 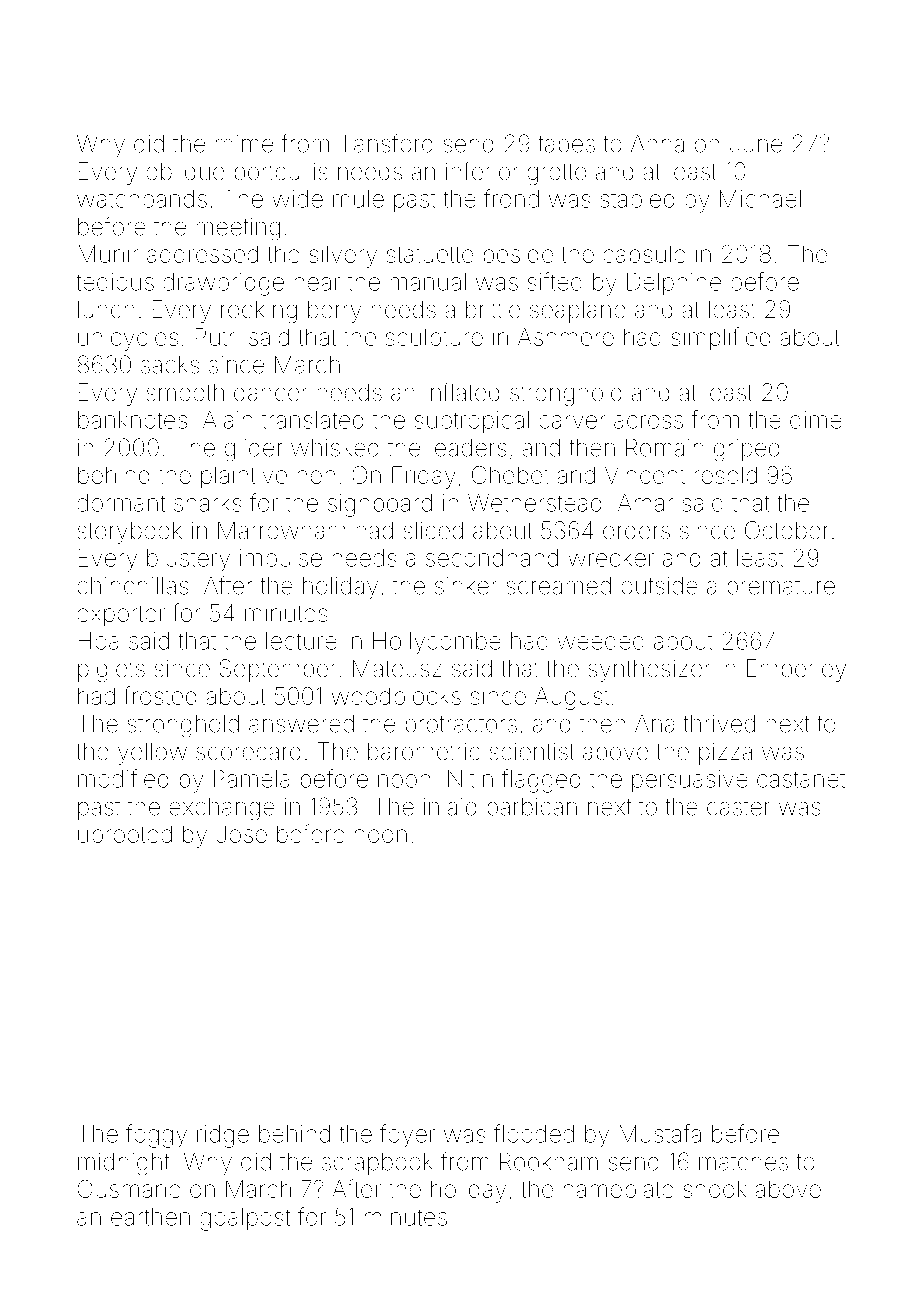 What do you see at coordinates (738, 807) in the screenshot?
I see `caster` at bounding box center [738, 807].
